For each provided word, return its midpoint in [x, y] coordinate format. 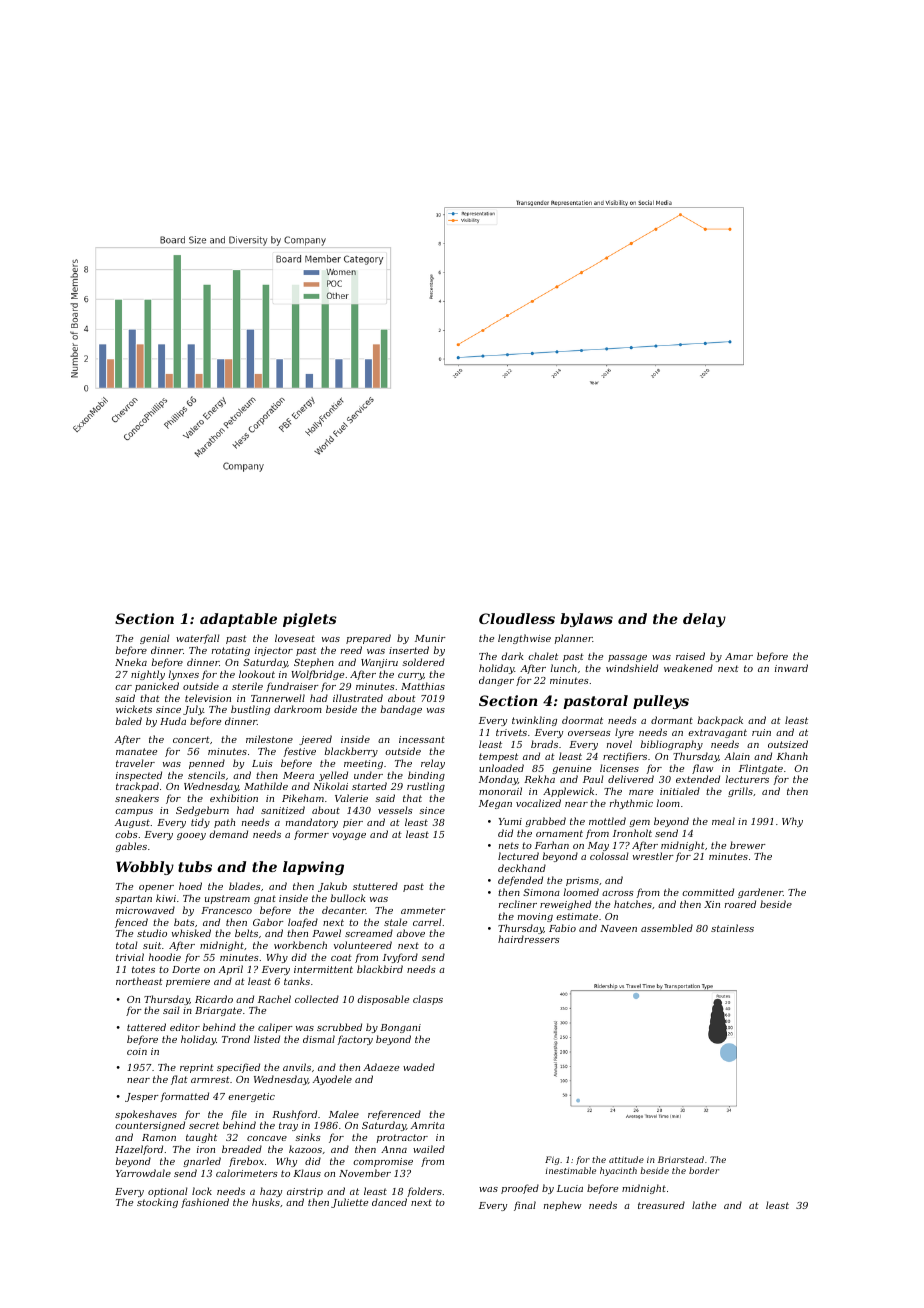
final [525, 1206]
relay [433, 764]
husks [266, 1202]
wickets [134, 709]
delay [704, 620]
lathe [704, 1205]
